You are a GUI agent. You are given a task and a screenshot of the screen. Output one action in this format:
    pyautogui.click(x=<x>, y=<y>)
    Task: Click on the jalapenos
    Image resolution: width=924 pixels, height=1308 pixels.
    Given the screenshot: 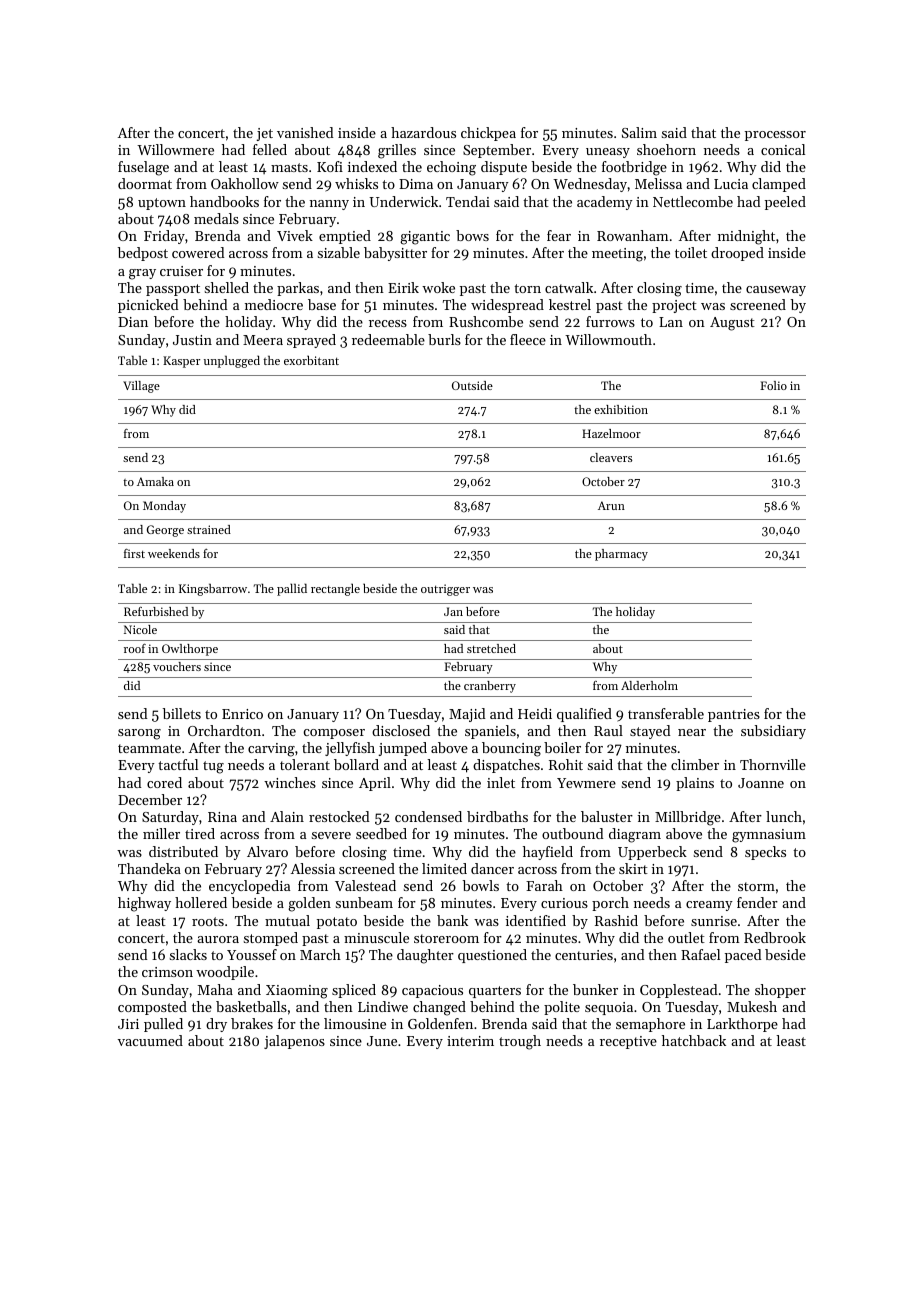 What is the action you would take?
    pyautogui.click(x=294, y=1042)
